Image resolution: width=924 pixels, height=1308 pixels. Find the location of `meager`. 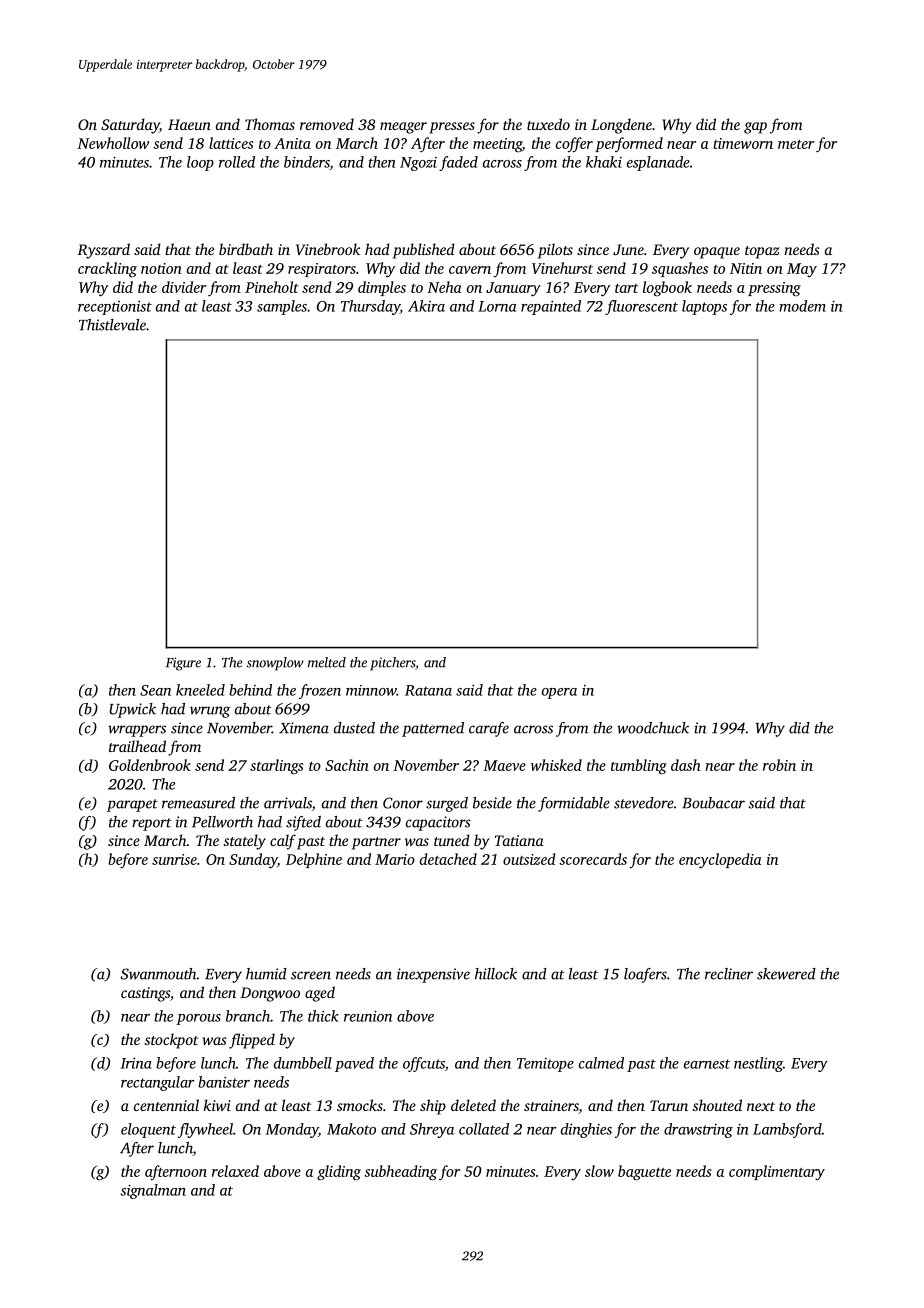

meager is located at coordinates (403, 128).
